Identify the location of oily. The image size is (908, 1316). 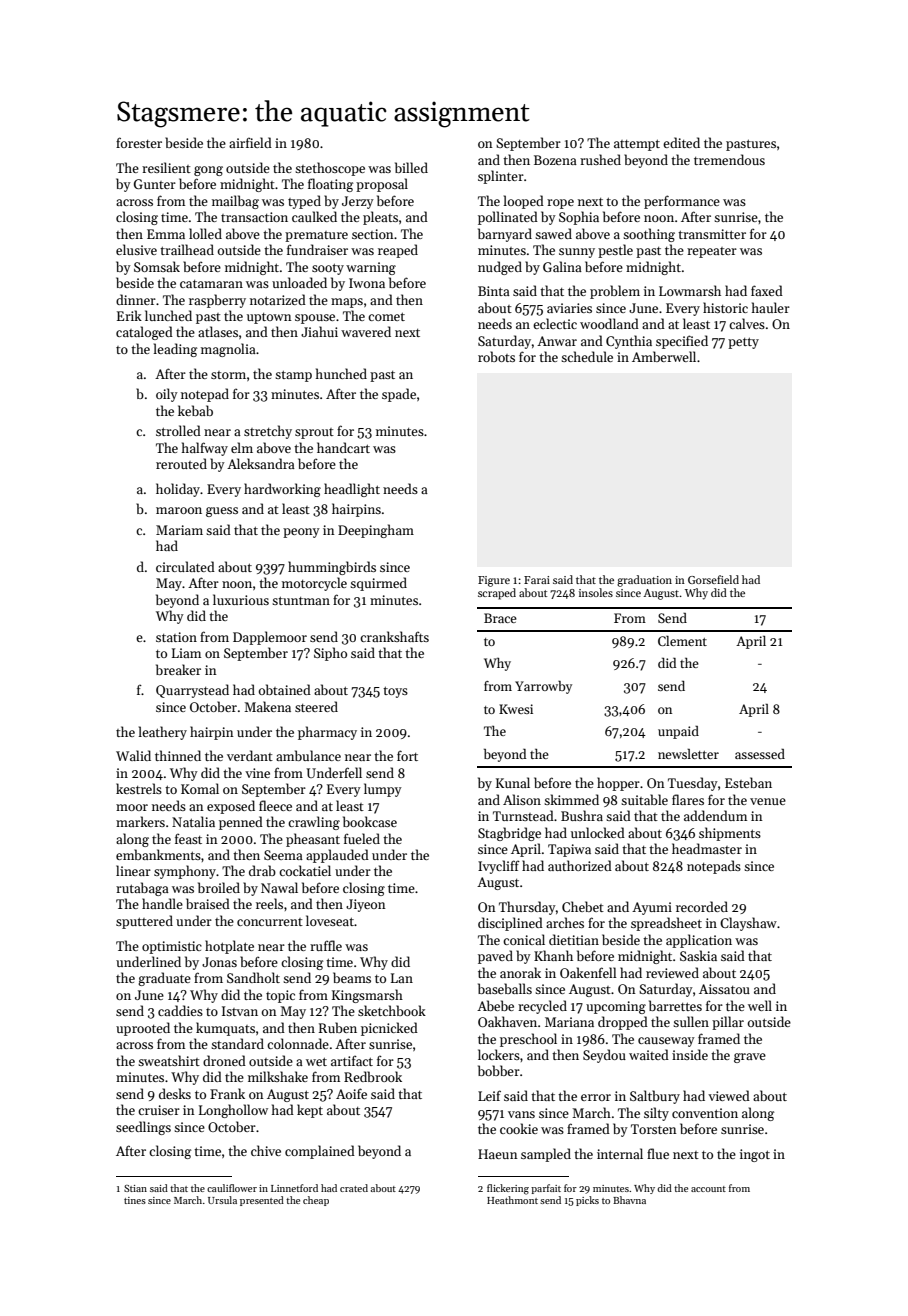
(167, 395).
